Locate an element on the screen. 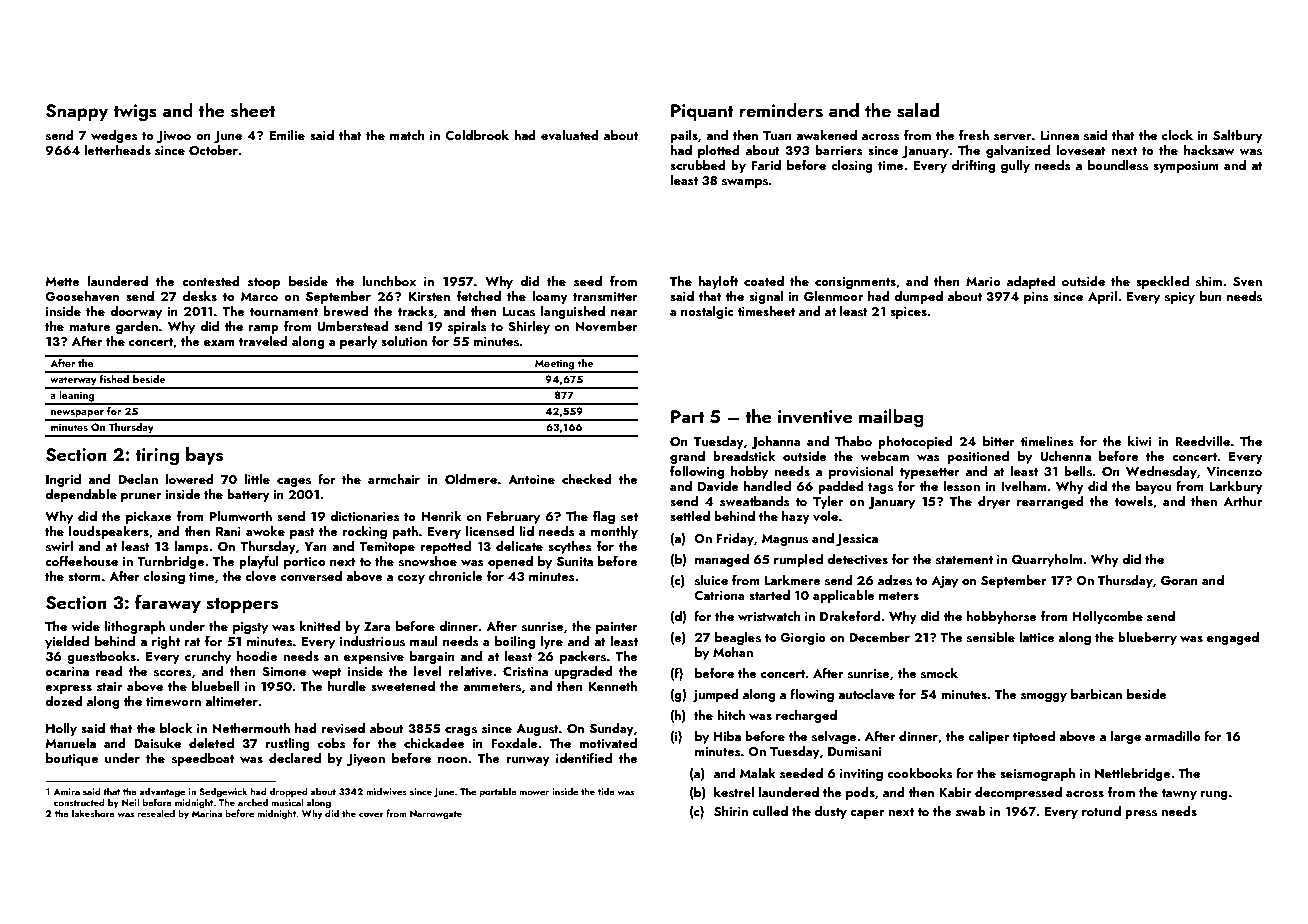 The height and width of the screenshot is (924, 1308). Ajay is located at coordinates (945, 582).
